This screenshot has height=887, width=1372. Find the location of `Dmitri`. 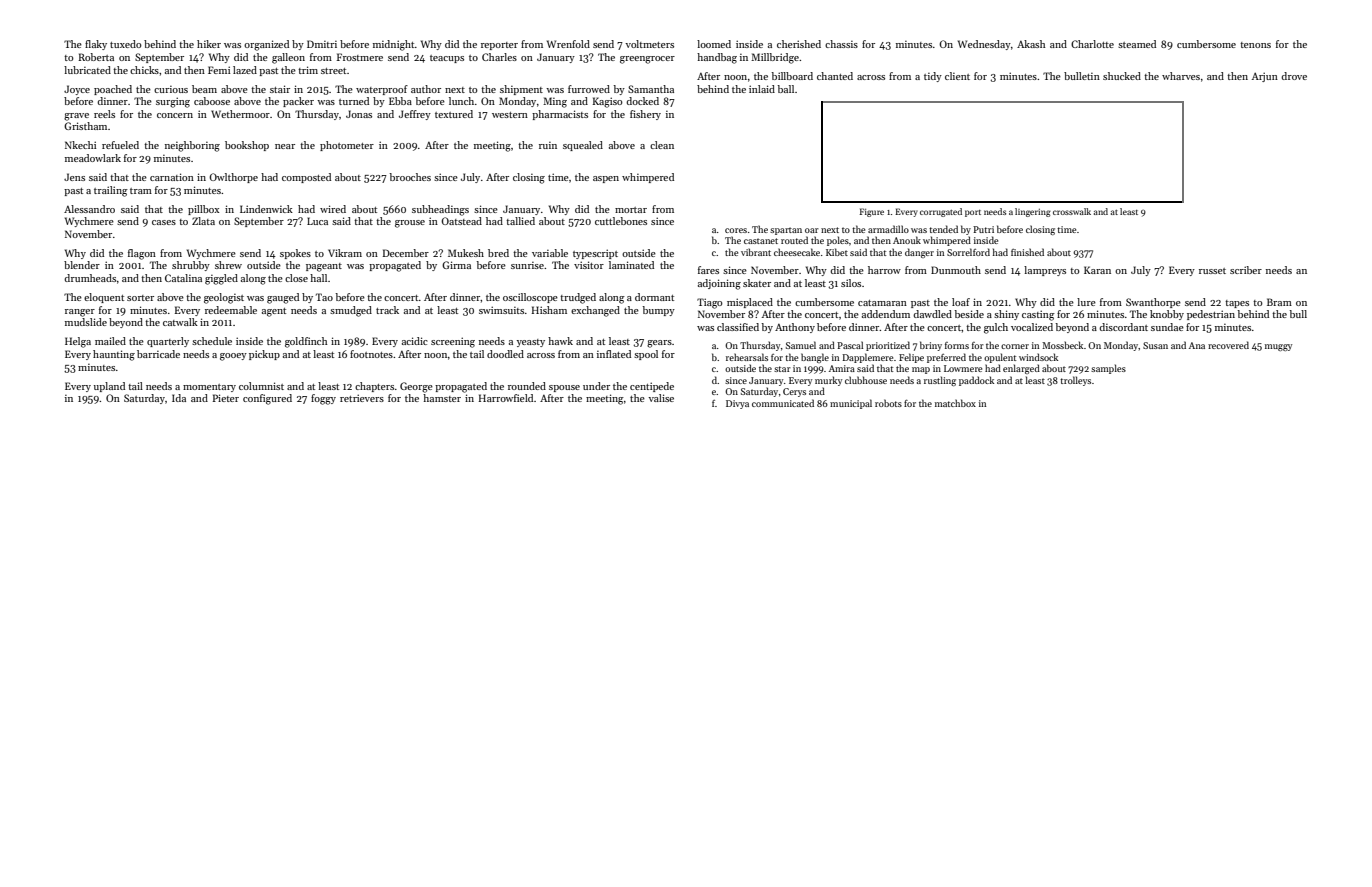

Dmitri is located at coordinates (322, 44).
